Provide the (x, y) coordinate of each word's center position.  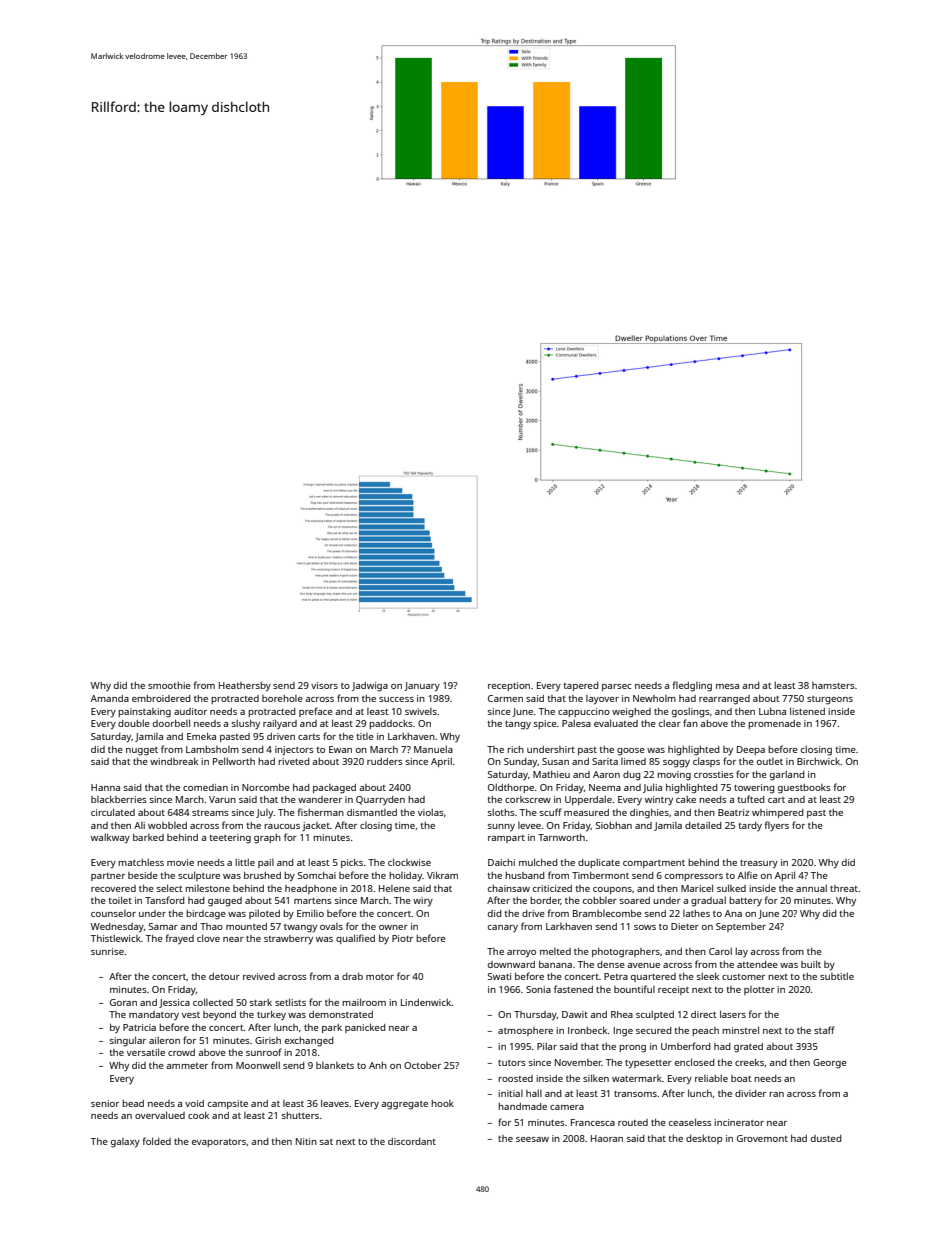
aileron (164, 1040)
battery (745, 901)
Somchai (317, 875)
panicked (365, 1028)
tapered (581, 686)
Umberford (686, 1046)
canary (503, 928)
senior (105, 1103)
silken (596, 1078)
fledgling (692, 686)
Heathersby (245, 687)
